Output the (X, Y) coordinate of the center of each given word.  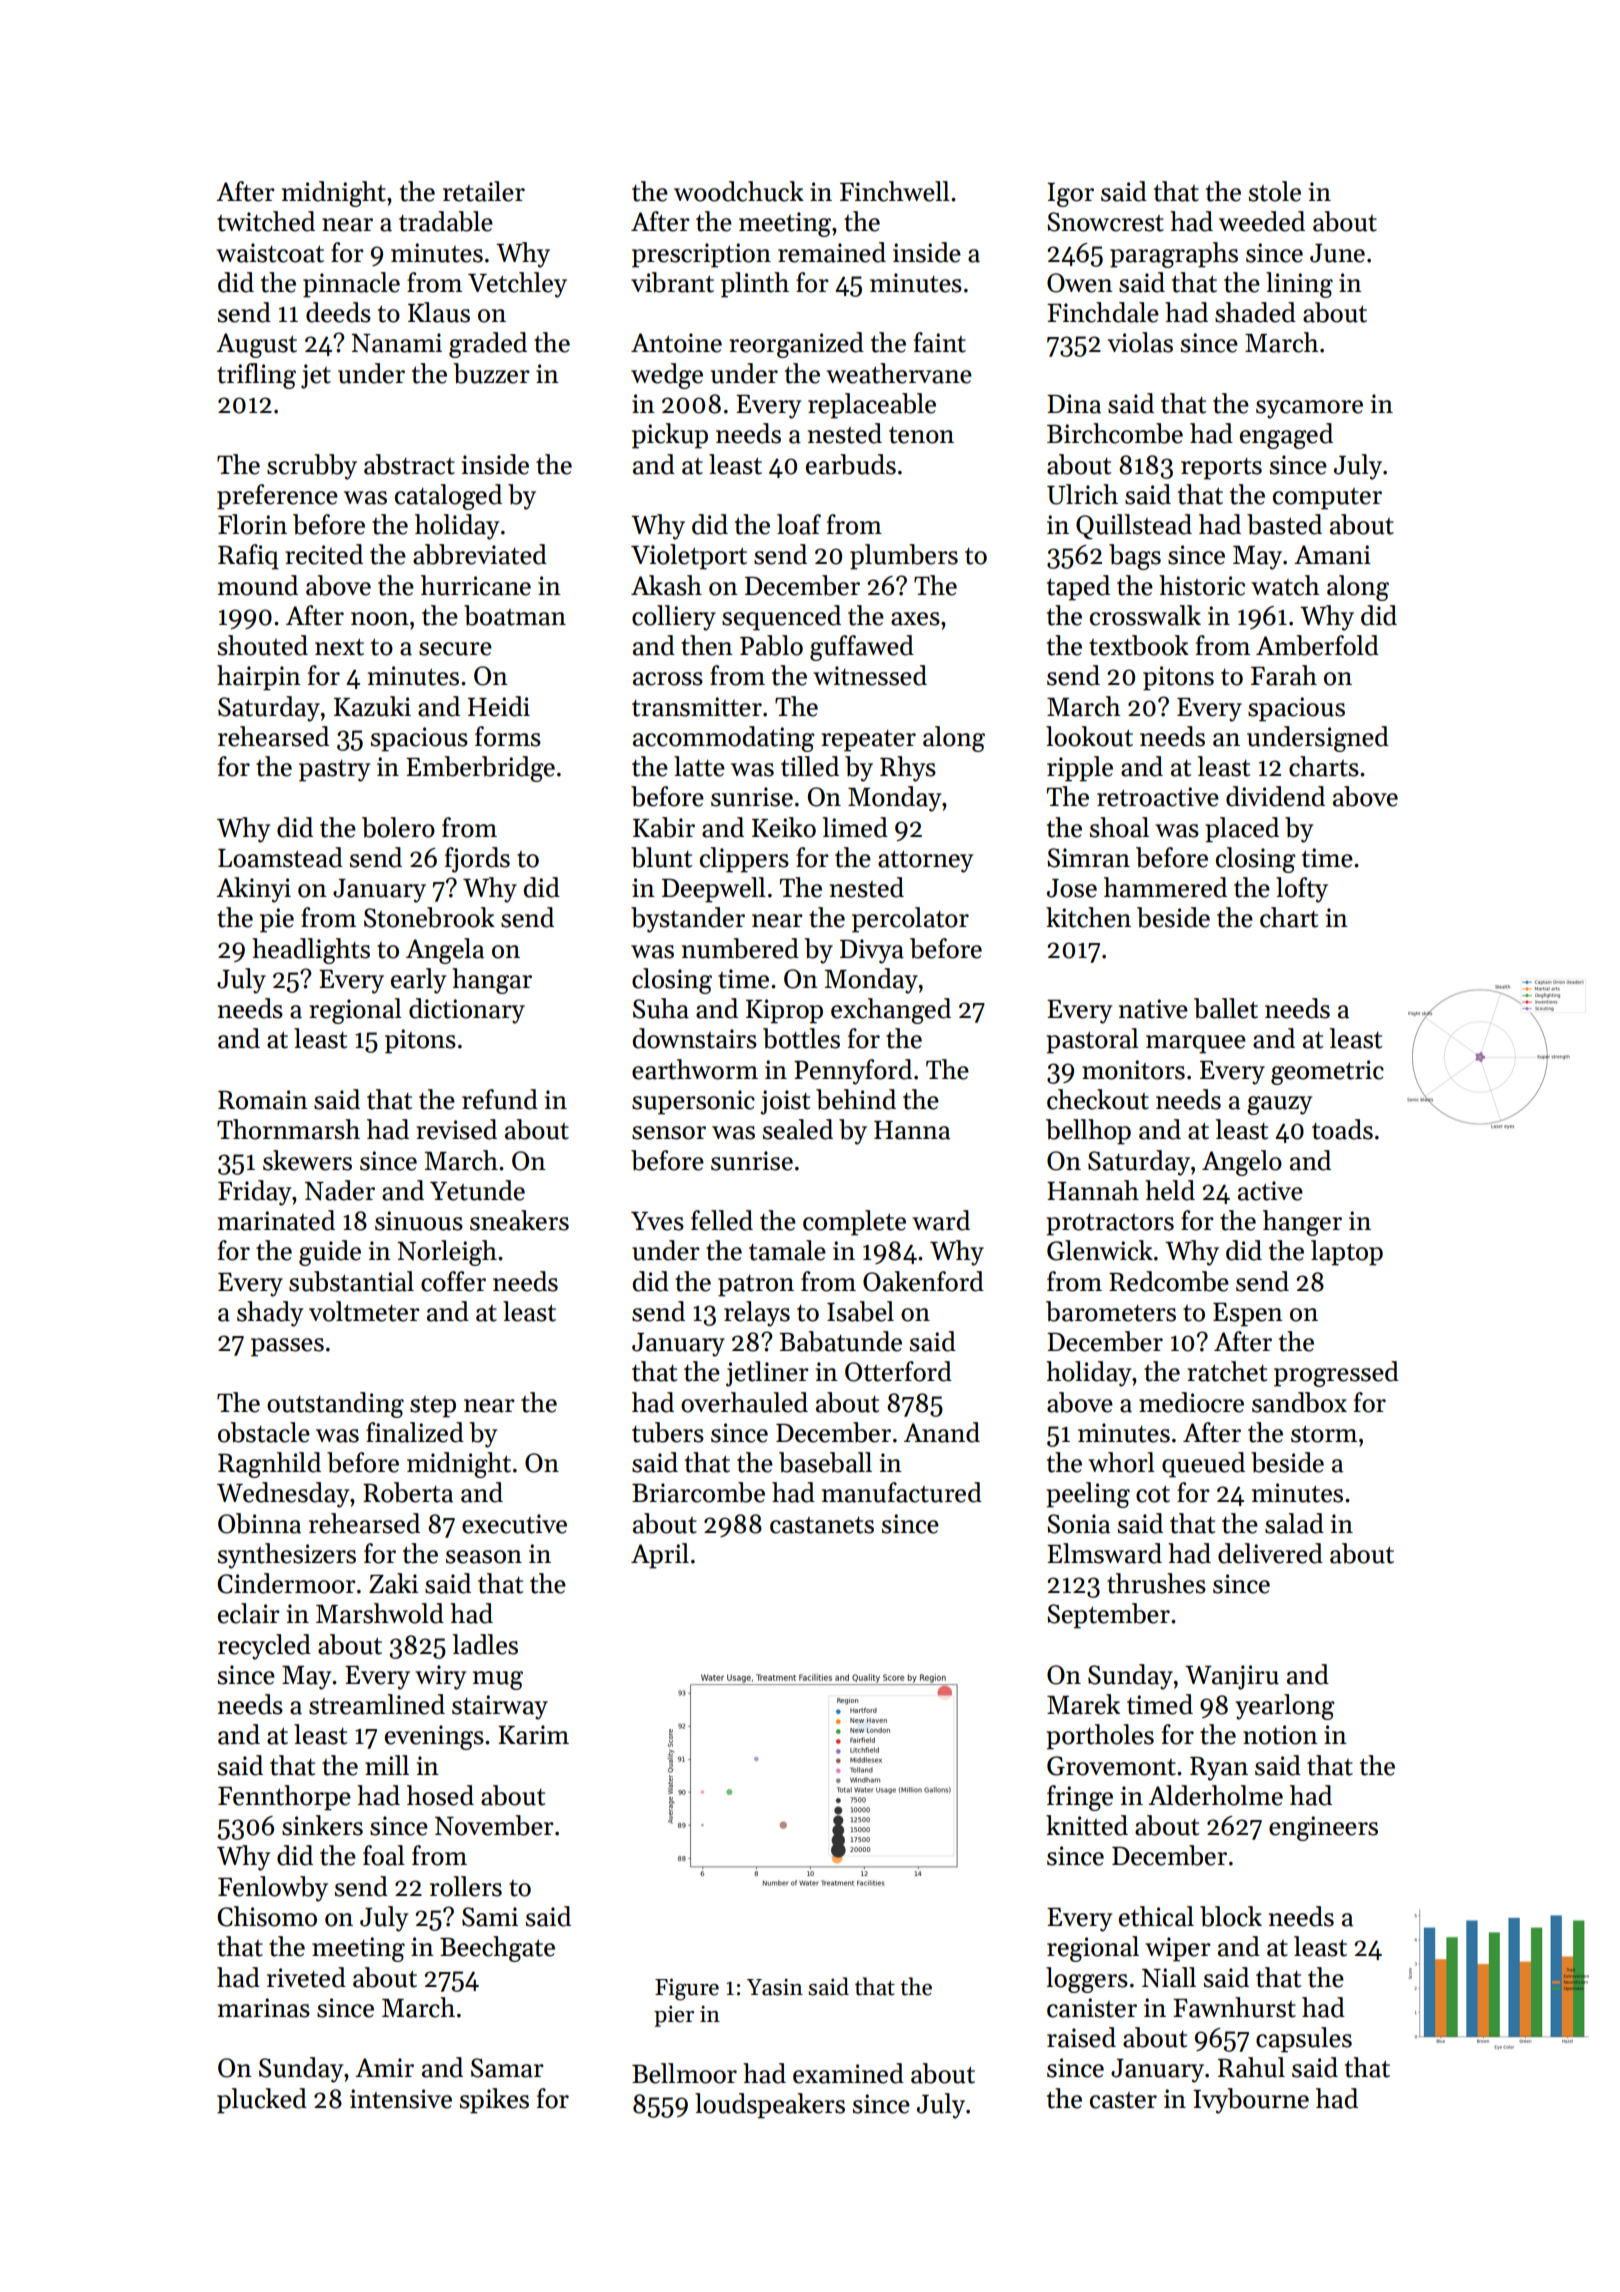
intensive (401, 2099)
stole (1275, 191)
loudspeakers (770, 2106)
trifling (256, 376)
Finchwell (895, 191)
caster (1123, 2100)
